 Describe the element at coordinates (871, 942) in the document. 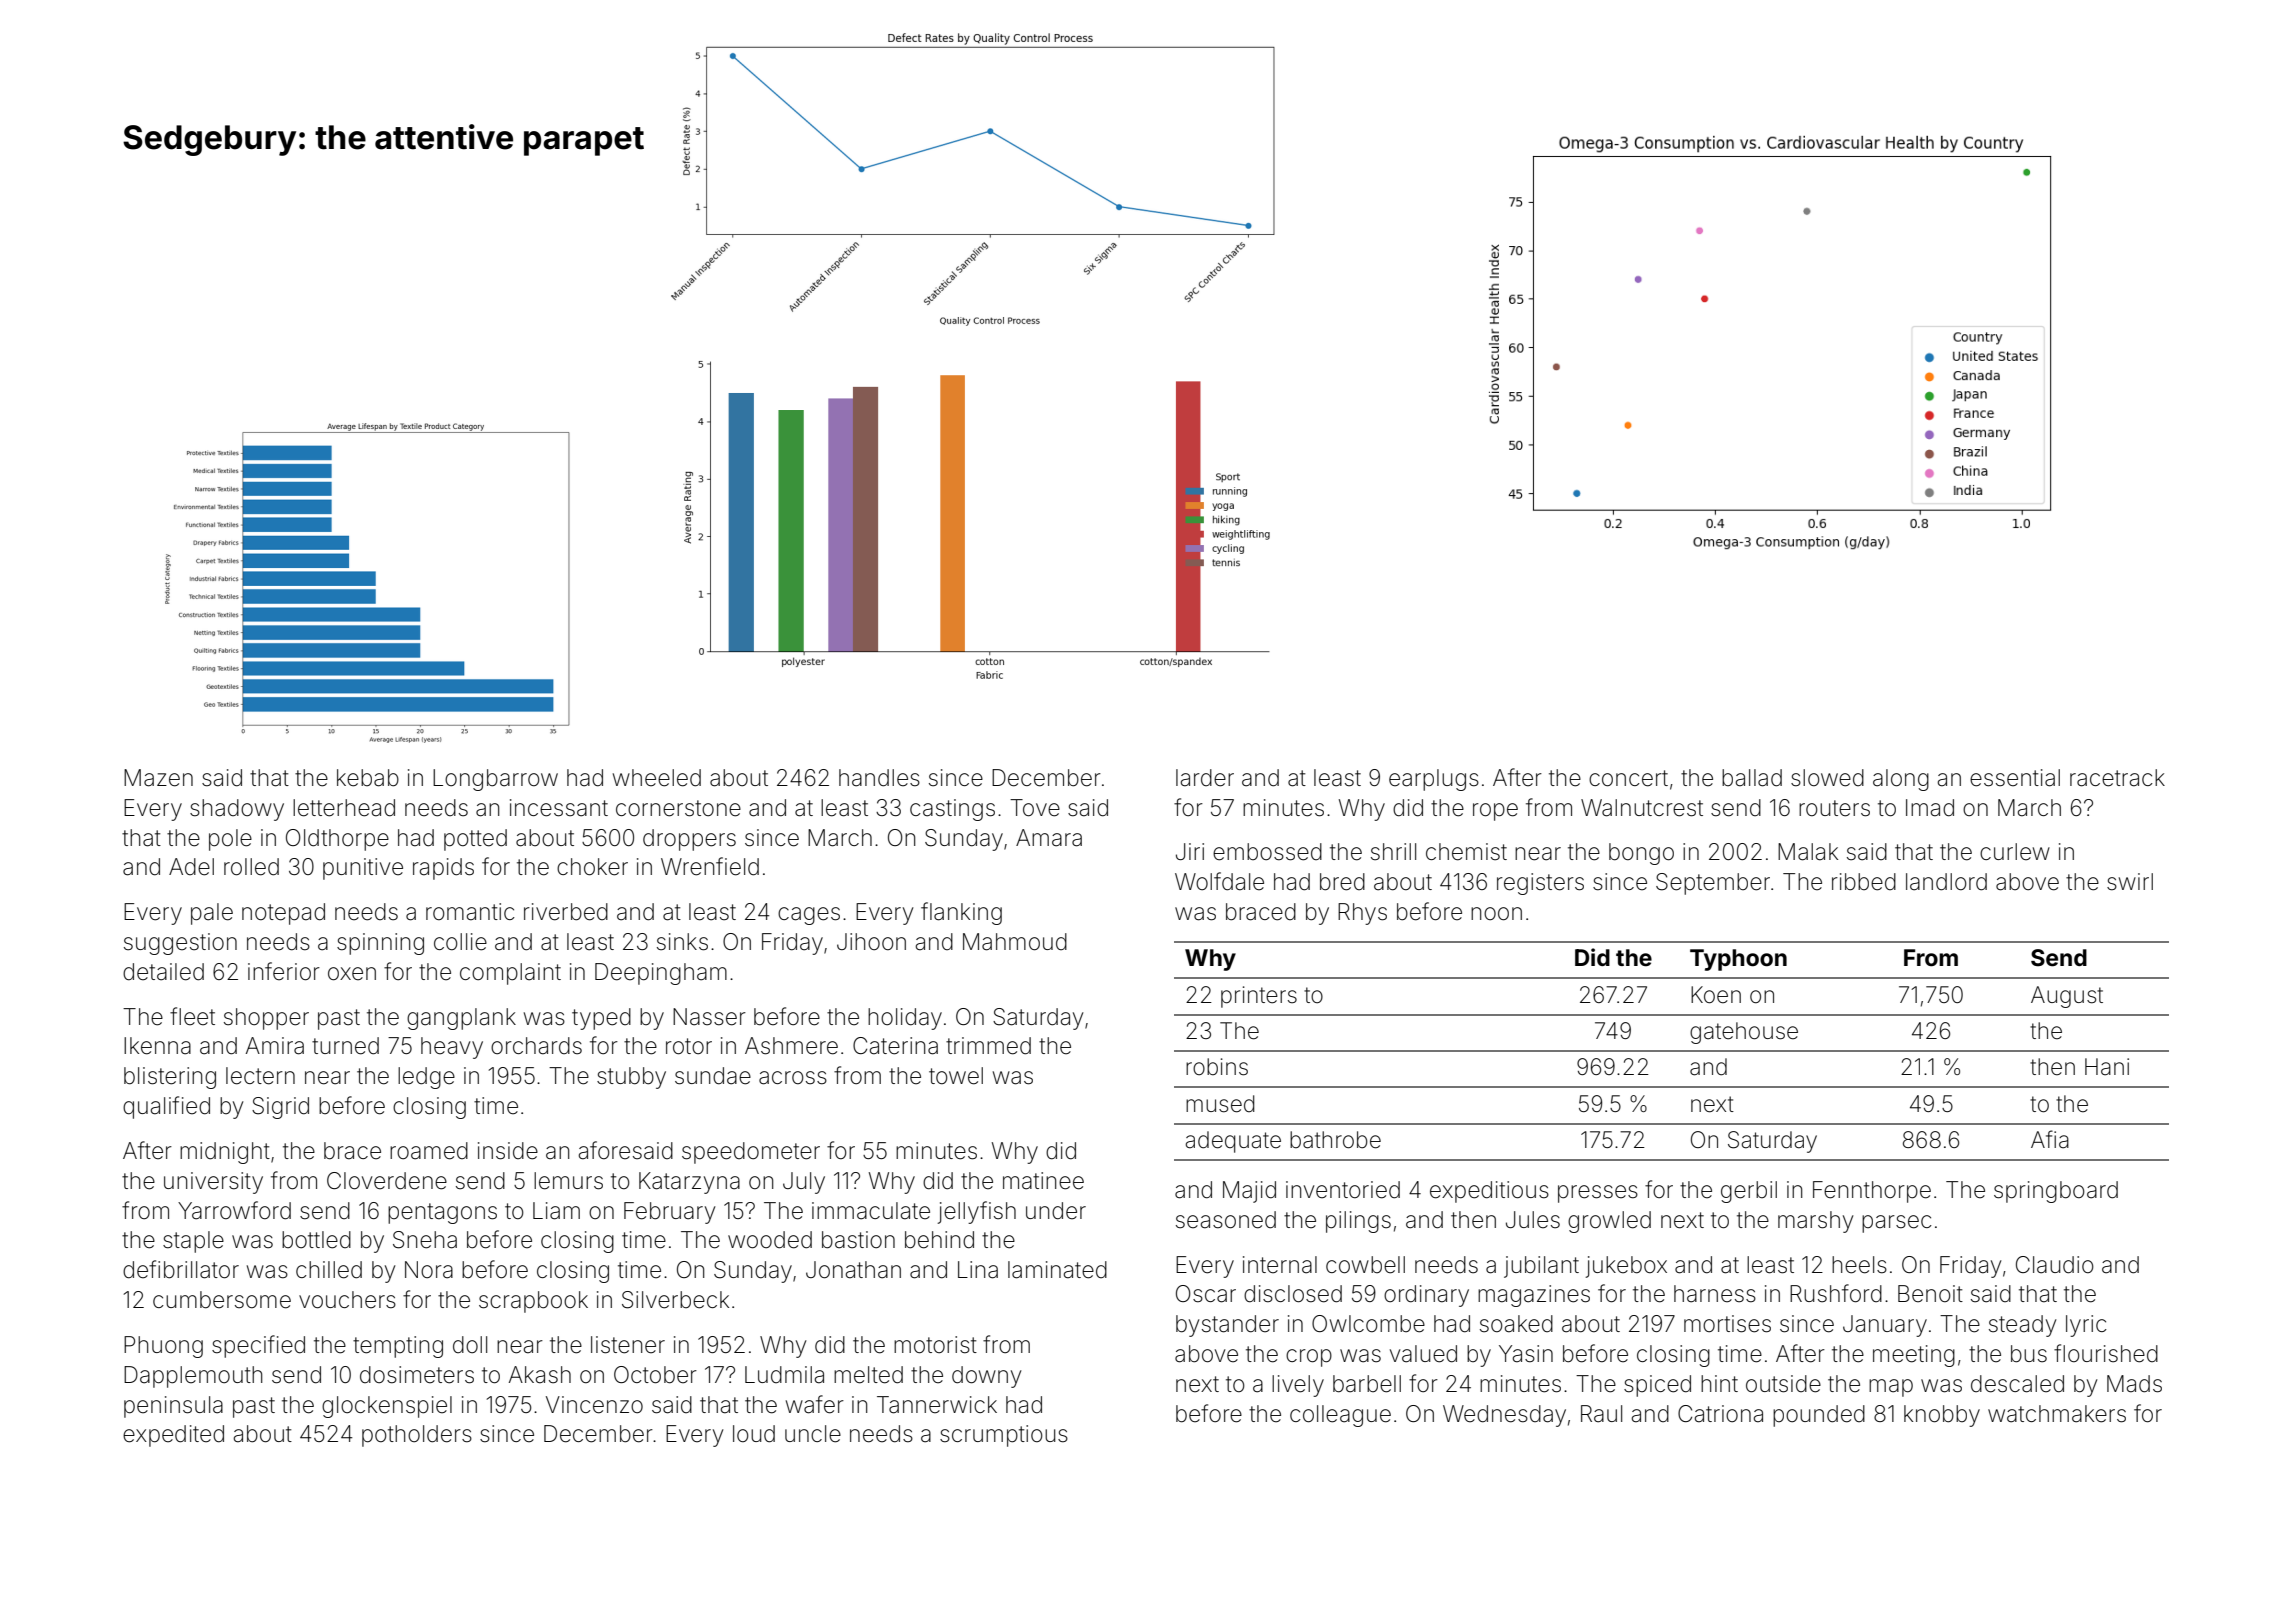

I see `Jihoon` at that location.
